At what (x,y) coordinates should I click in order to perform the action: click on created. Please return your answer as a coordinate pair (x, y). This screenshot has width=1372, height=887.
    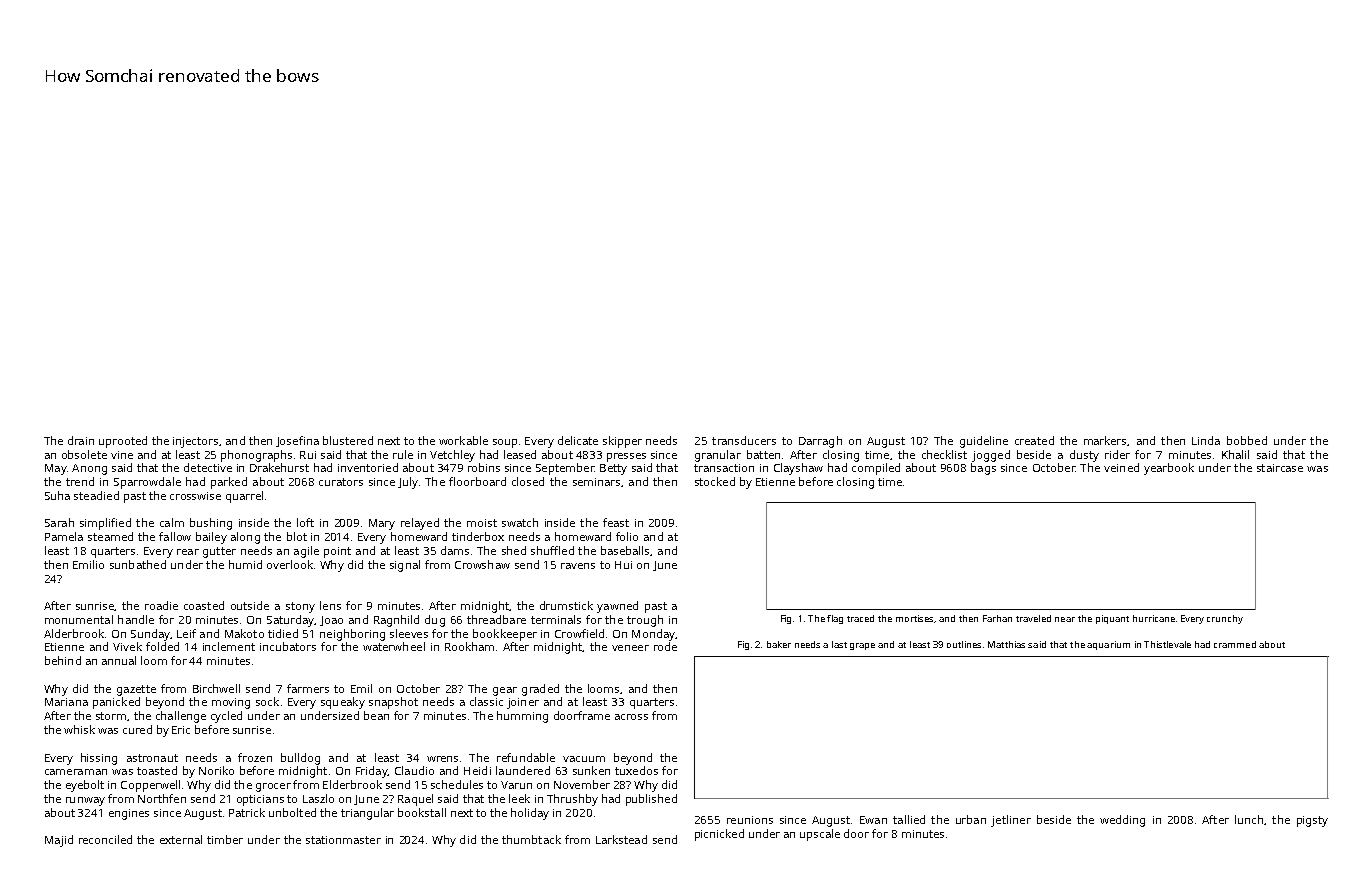
    Looking at the image, I should click on (1034, 440).
